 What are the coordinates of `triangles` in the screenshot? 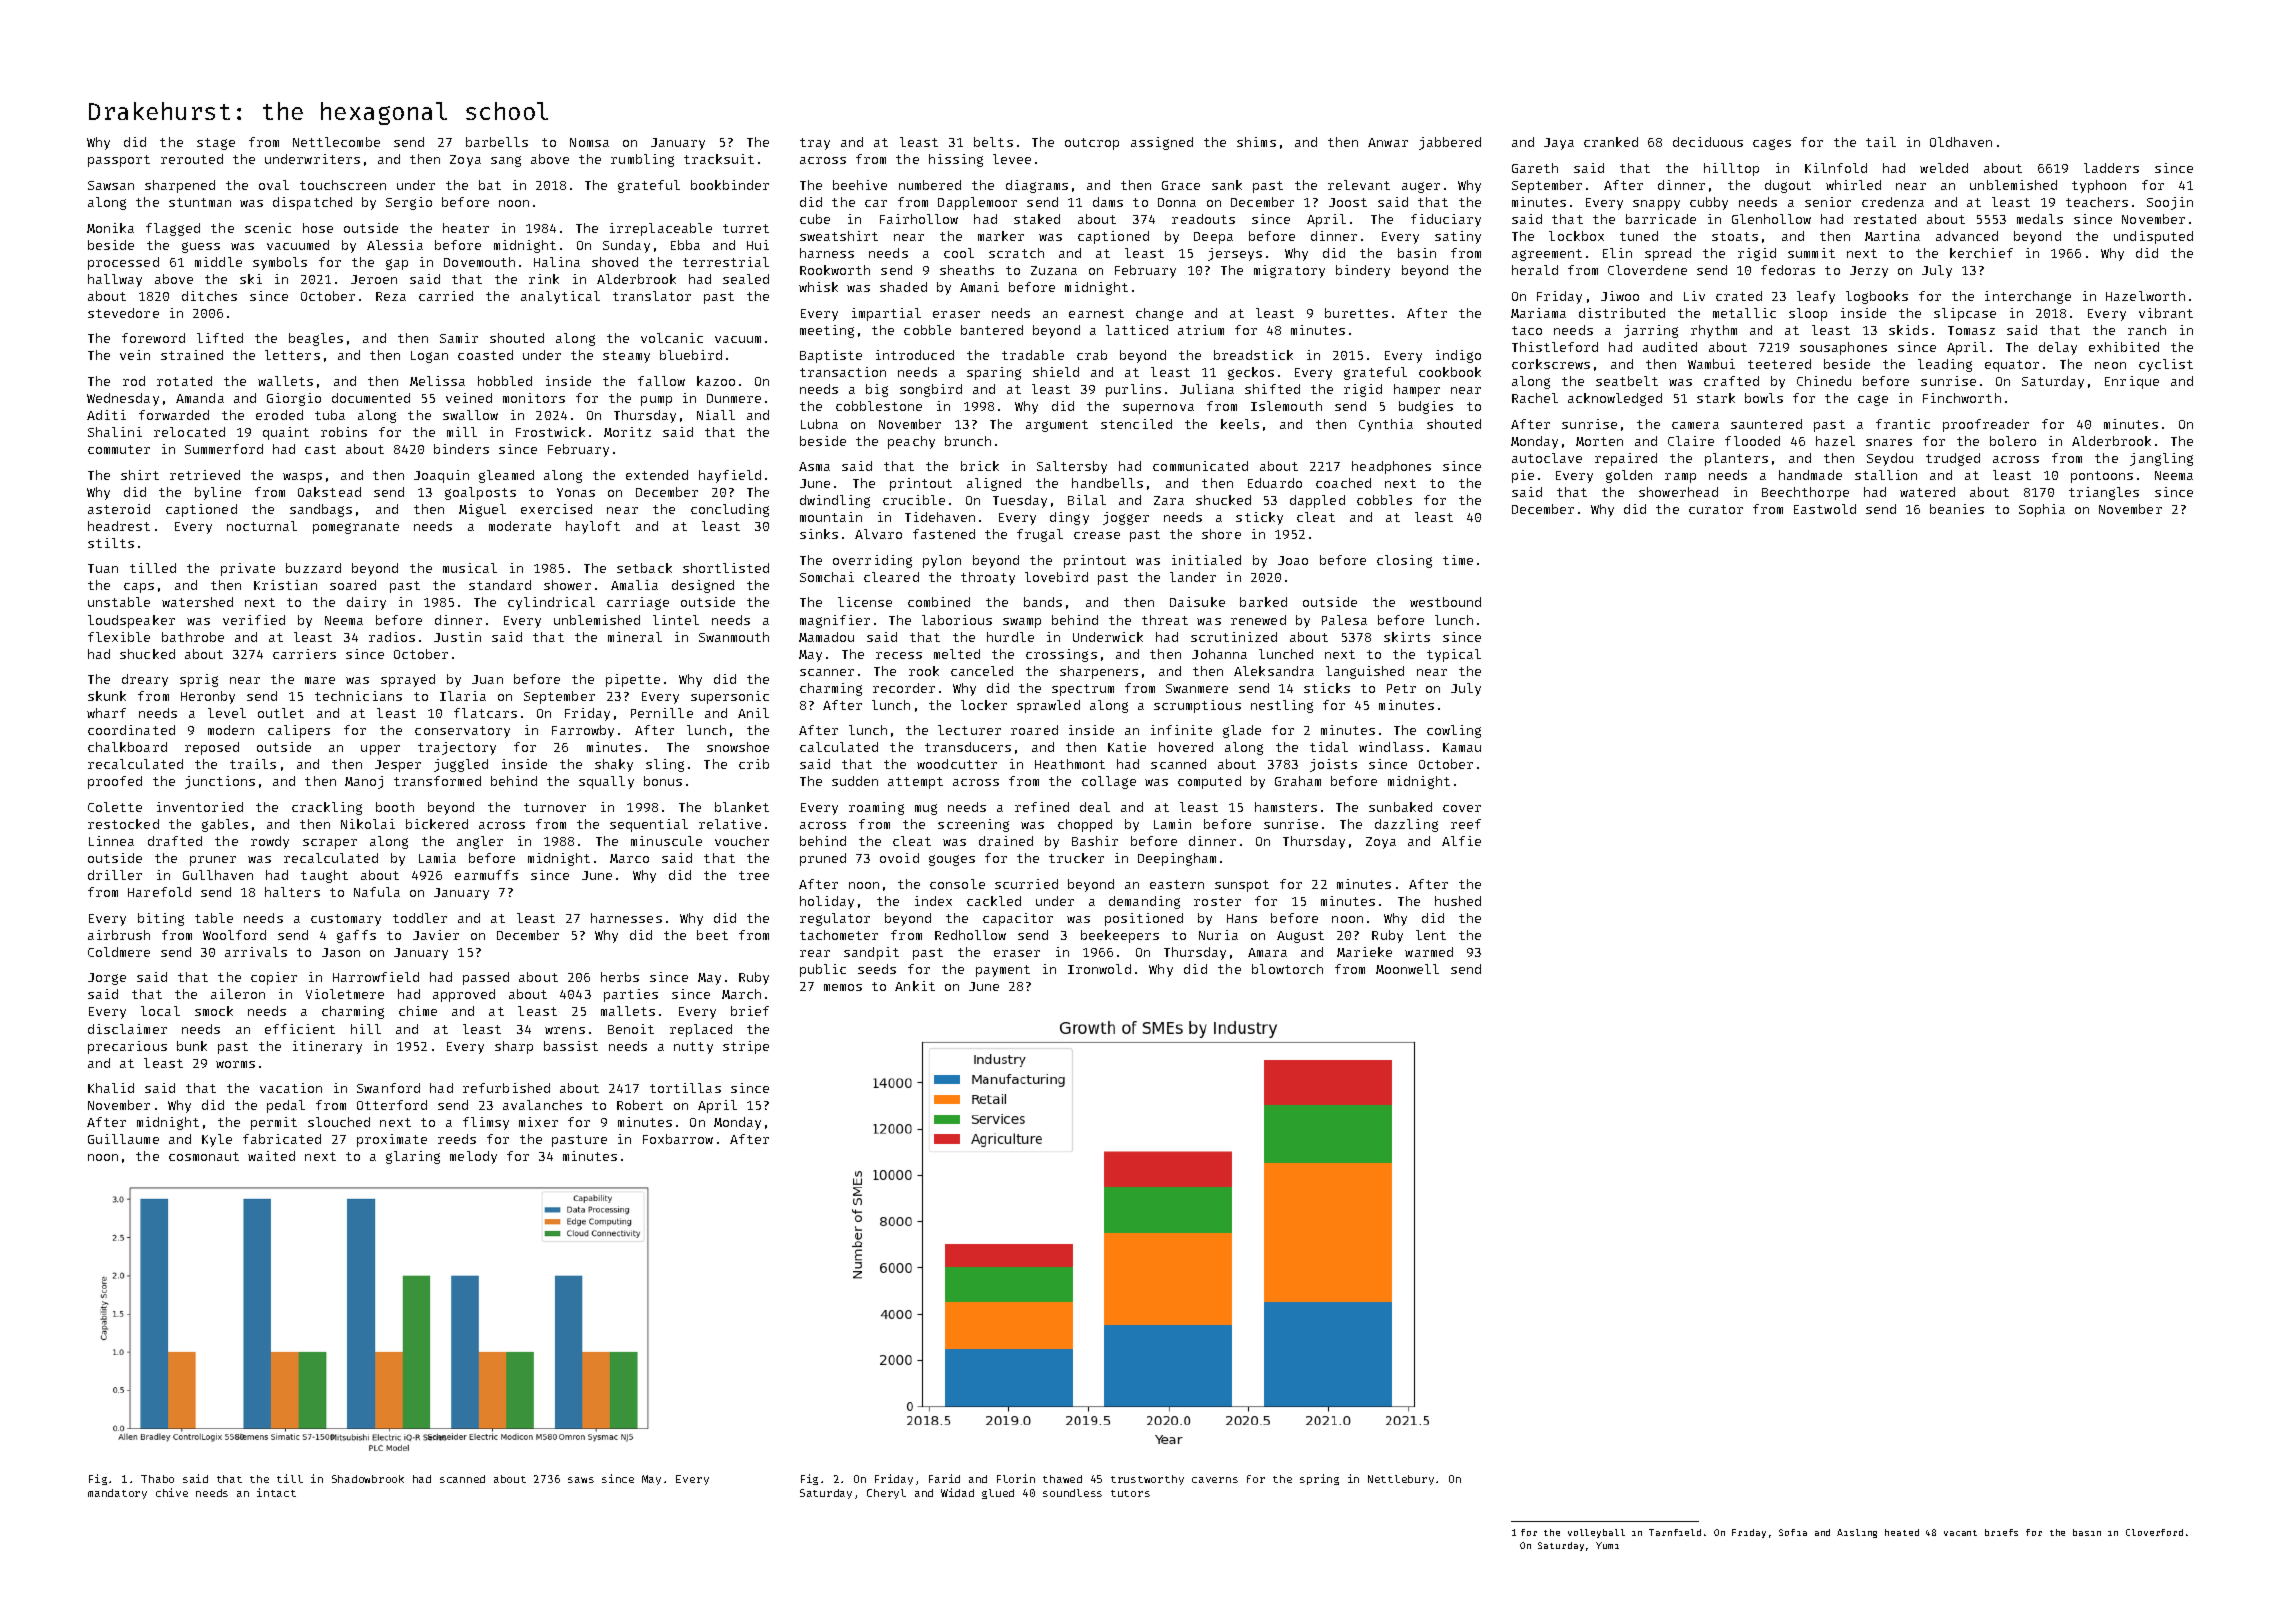 It's located at (2104, 493).
